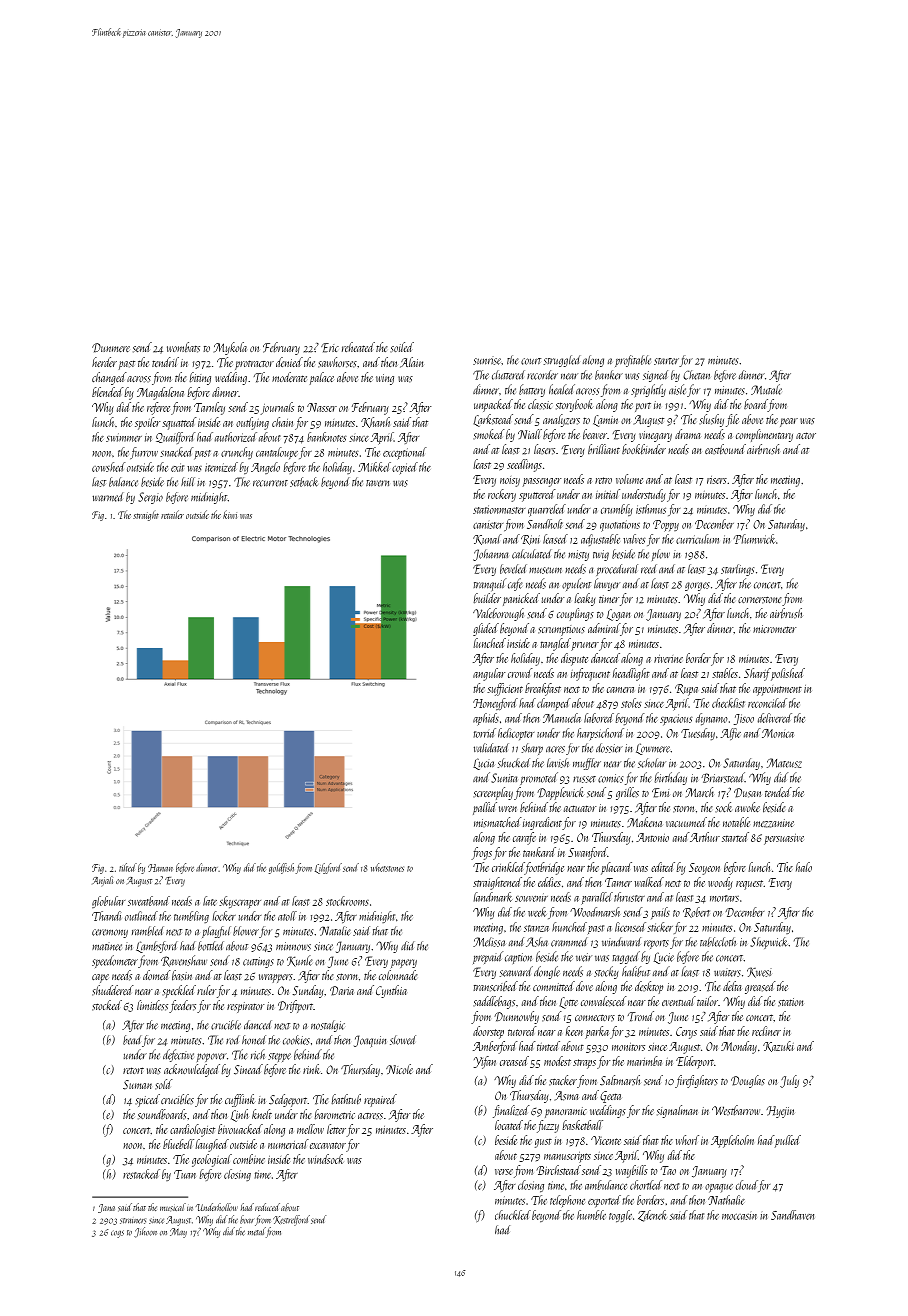 This image has width=908, height=1316. I want to click on couplings, so click(575, 614).
